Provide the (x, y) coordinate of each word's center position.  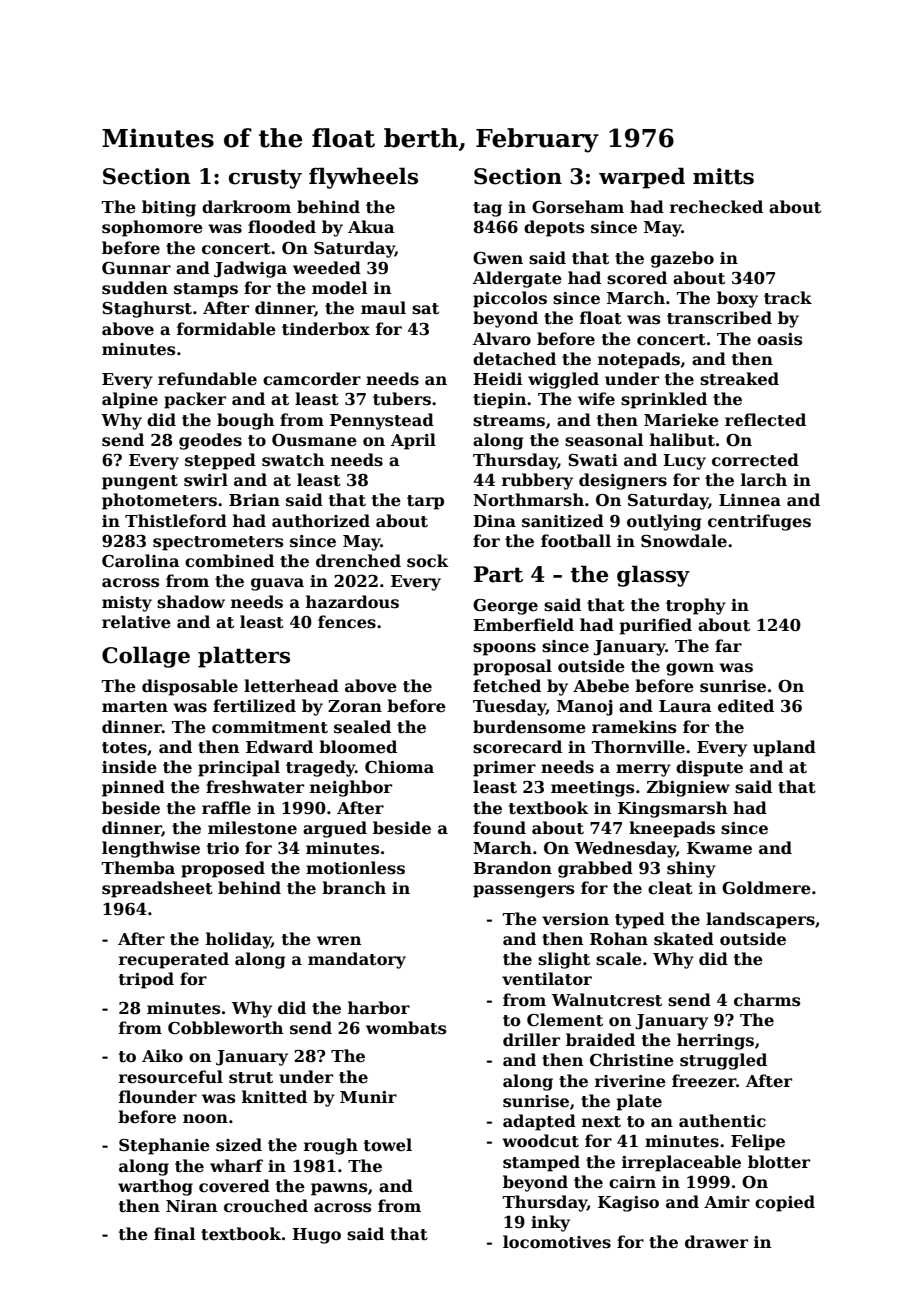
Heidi (497, 379)
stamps (206, 290)
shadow (191, 602)
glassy (653, 576)
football (576, 541)
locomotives (557, 1242)
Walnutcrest (607, 1000)
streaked (739, 379)
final (174, 1233)
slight (564, 960)
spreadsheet (157, 889)
